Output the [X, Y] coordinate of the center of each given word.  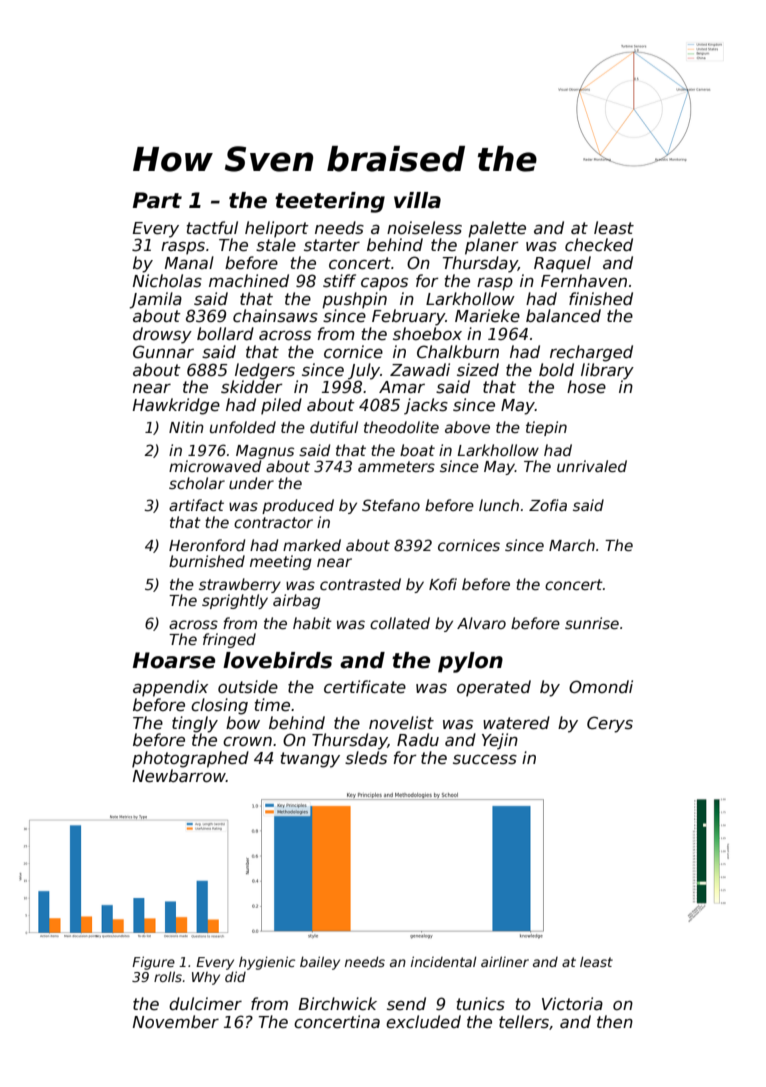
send [406, 1004]
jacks [426, 406]
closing [219, 706]
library [607, 371]
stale [276, 245]
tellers [524, 1022]
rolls [168, 976]
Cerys [610, 724]
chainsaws [275, 316]
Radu [418, 739]
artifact [196, 505]
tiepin [546, 428]
